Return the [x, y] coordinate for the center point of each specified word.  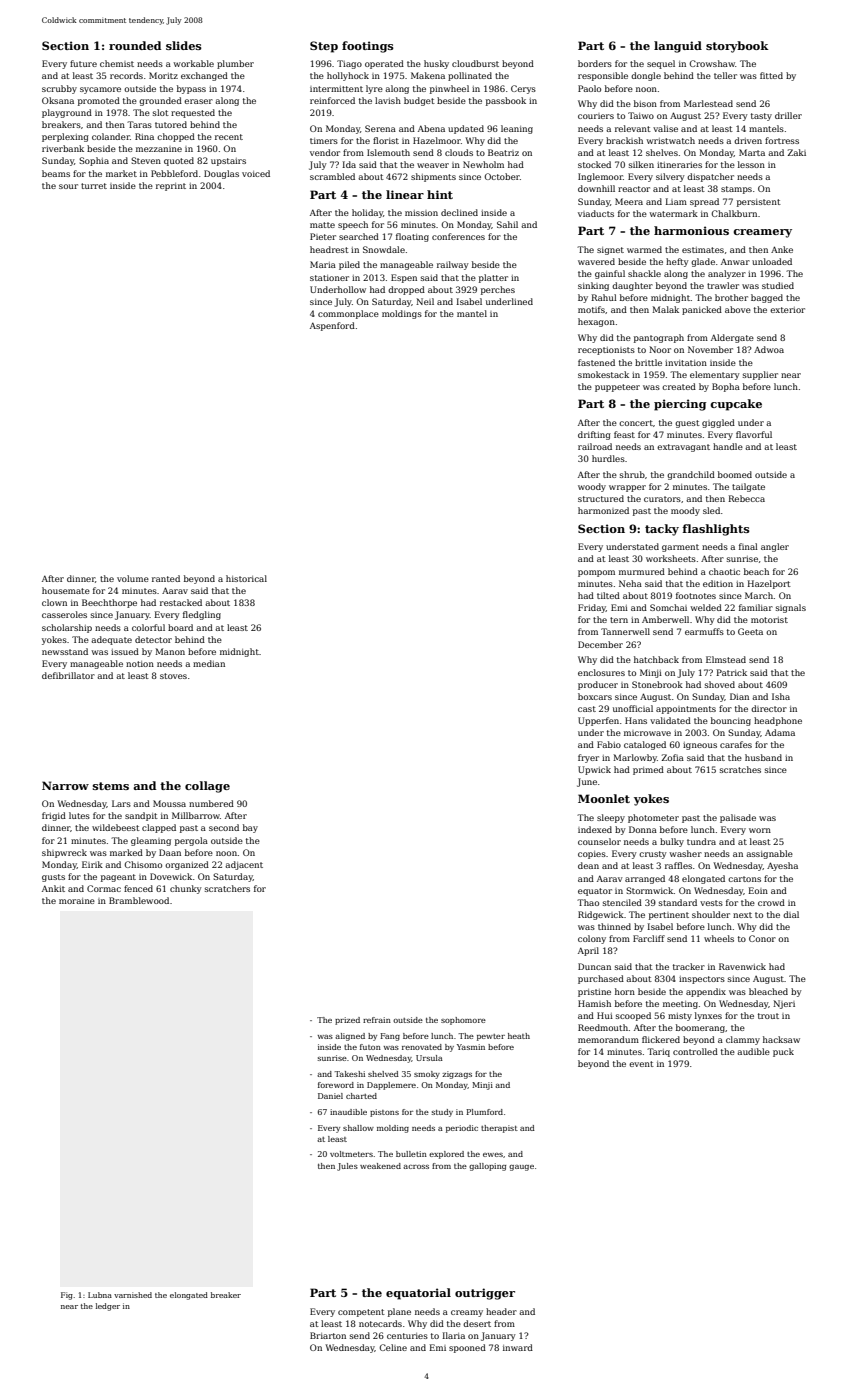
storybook [737, 47]
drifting [594, 435]
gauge [521, 1168]
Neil [425, 301]
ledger [108, 1307]
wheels [719, 938]
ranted [166, 578]
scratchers [227, 888]
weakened [380, 1166]
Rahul [604, 297]
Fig [67, 1296]
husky [436, 64]
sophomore [463, 1021]
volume [133, 578]
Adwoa [769, 349]
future [83, 63]
